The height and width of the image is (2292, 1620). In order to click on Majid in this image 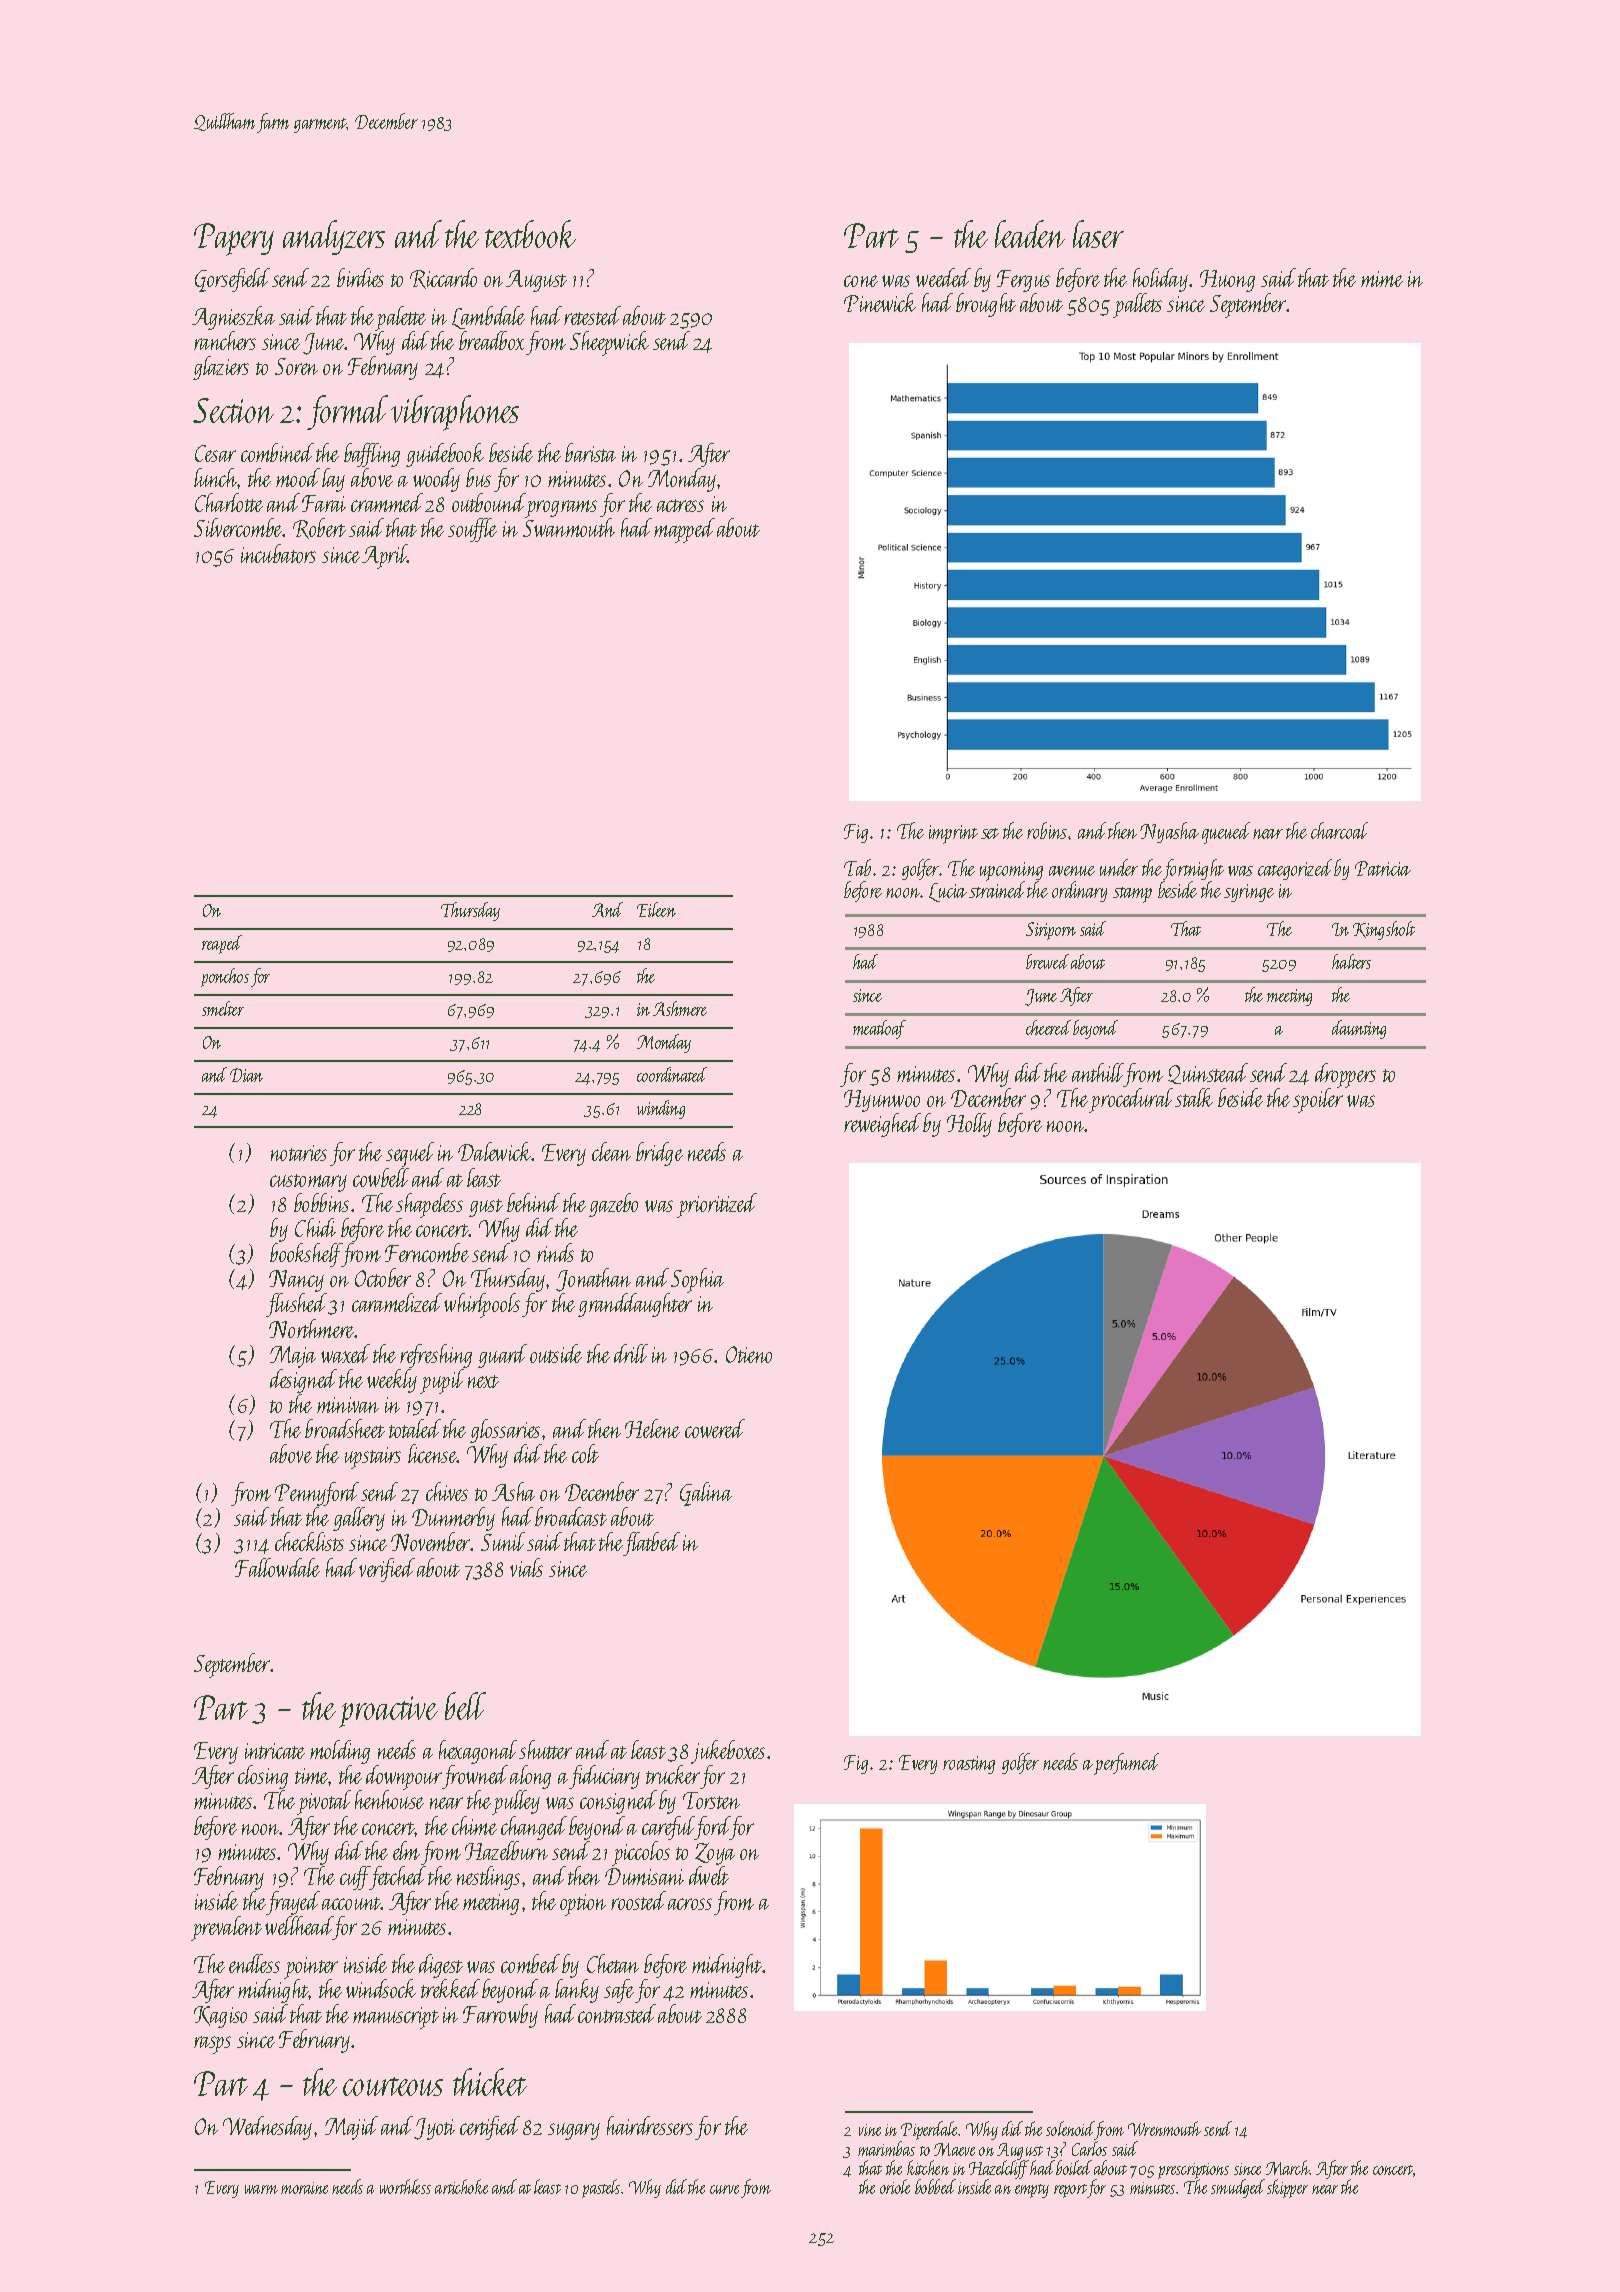, I will do `click(351, 2128)`.
